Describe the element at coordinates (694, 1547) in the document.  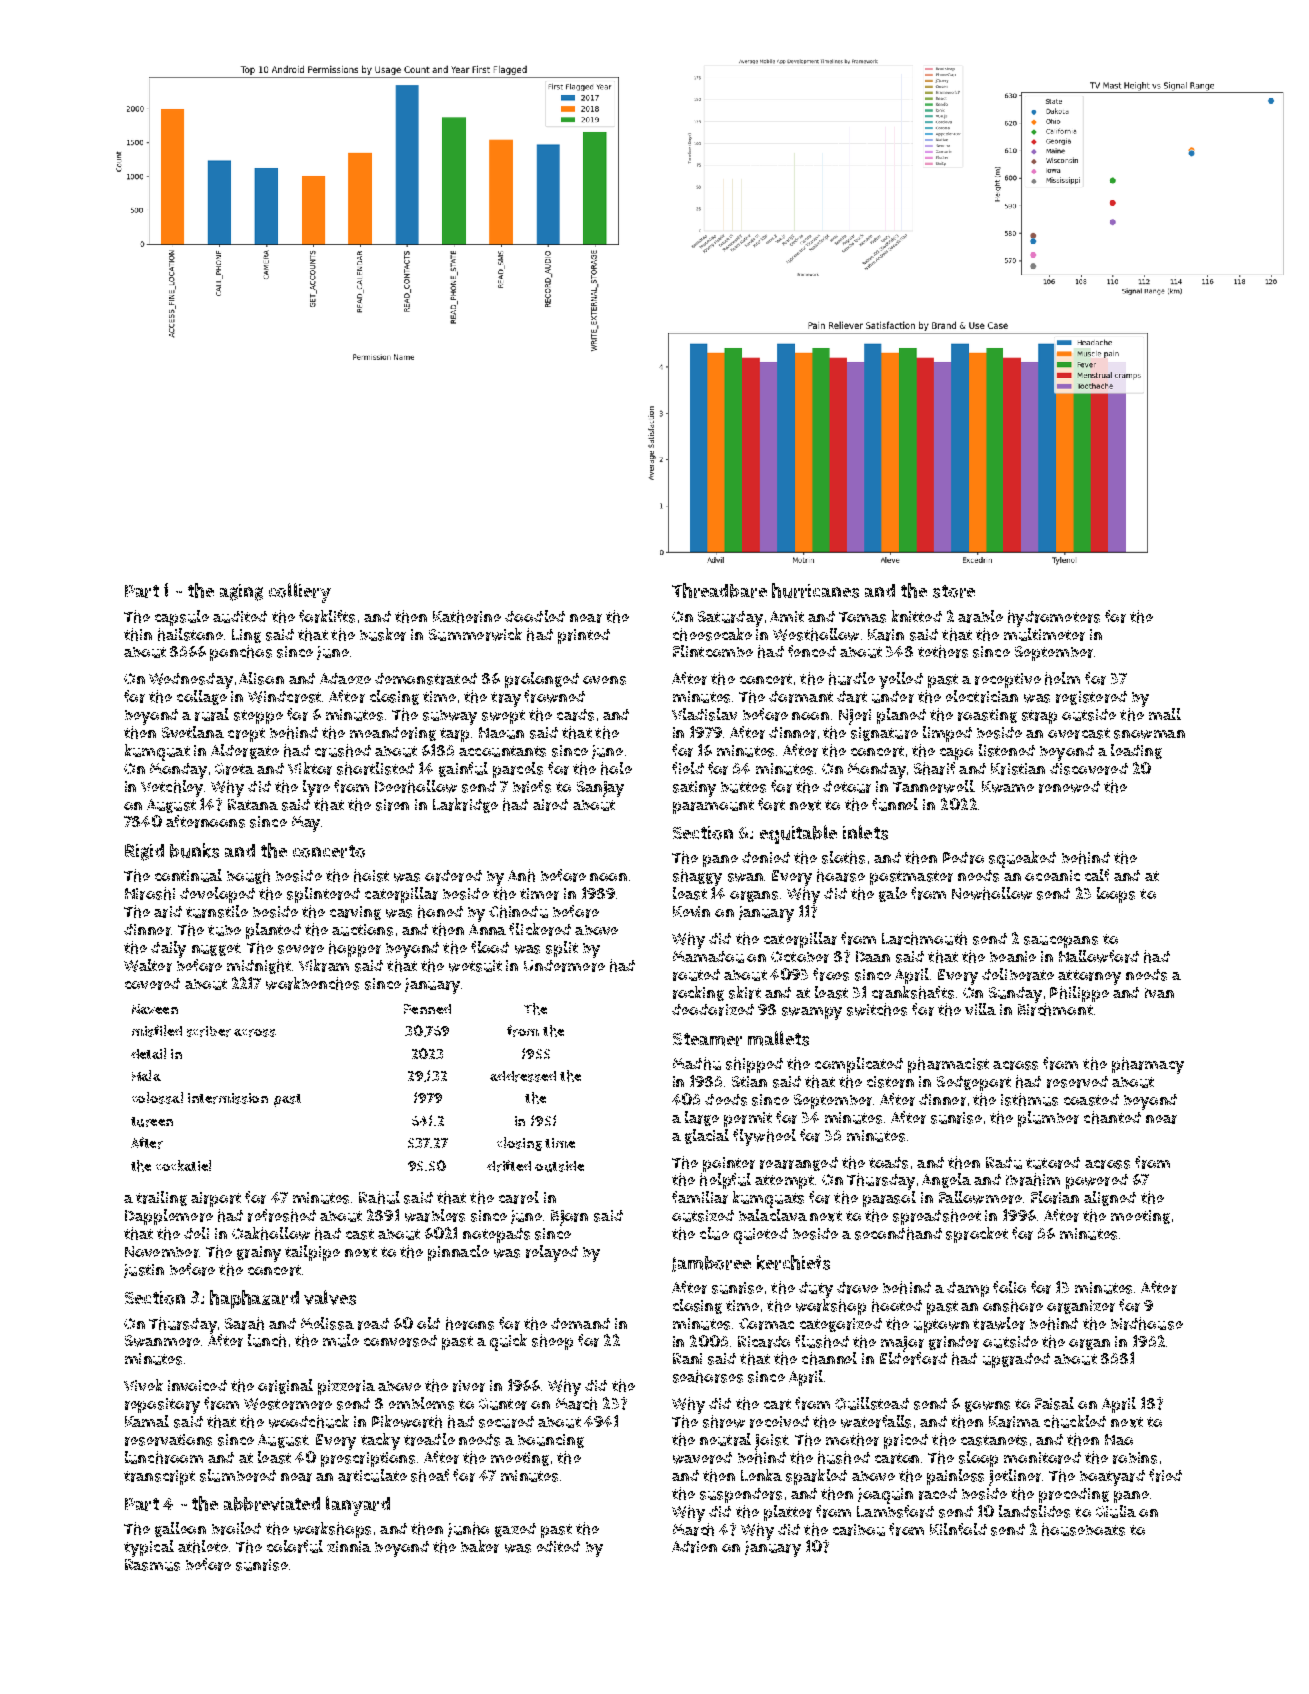
I see `Adrien` at that location.
